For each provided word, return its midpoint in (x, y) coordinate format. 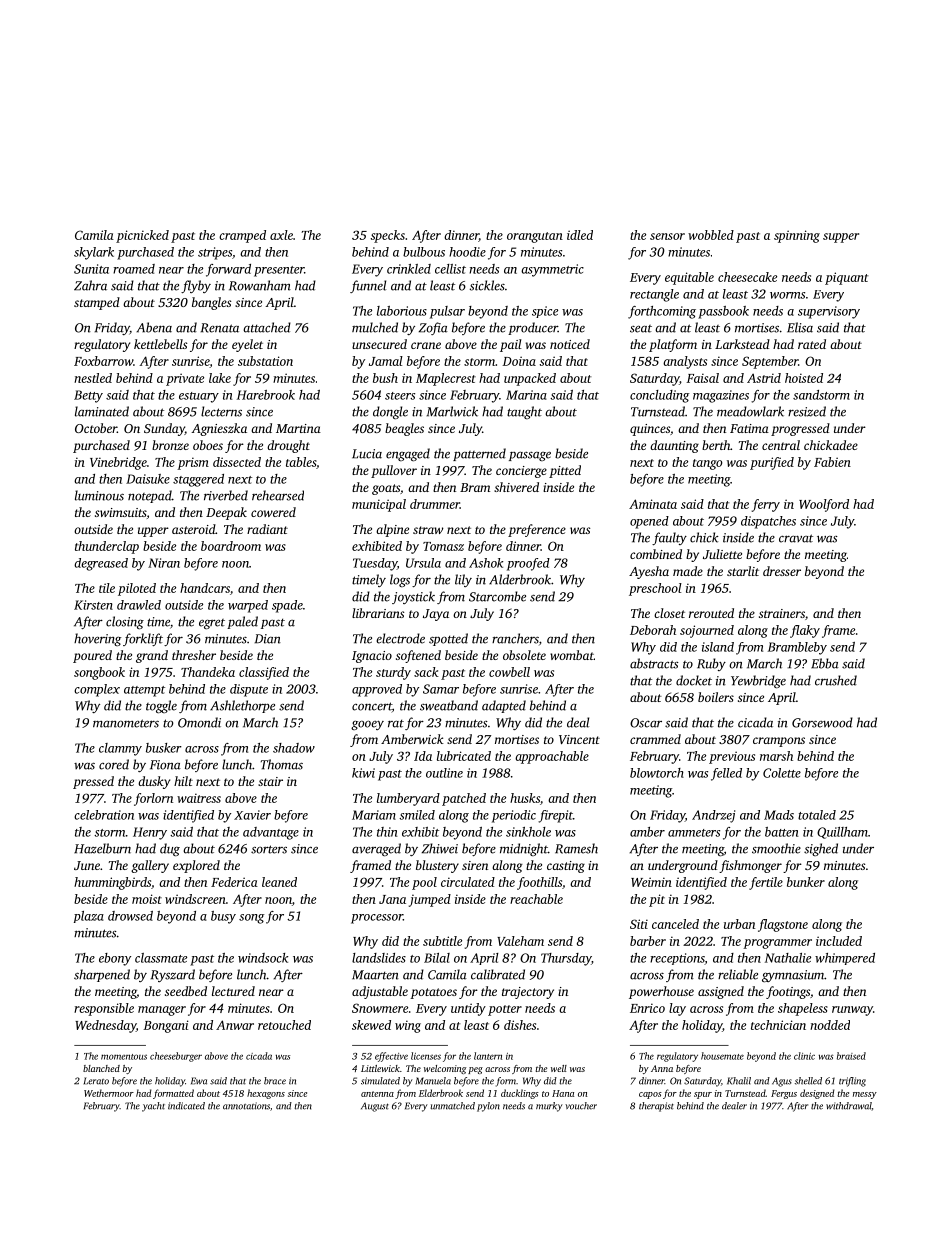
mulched (375, 327)
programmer (777, 944)
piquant (846, 278)
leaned (279, 882)
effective (391, 1057)
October (96, 428)
